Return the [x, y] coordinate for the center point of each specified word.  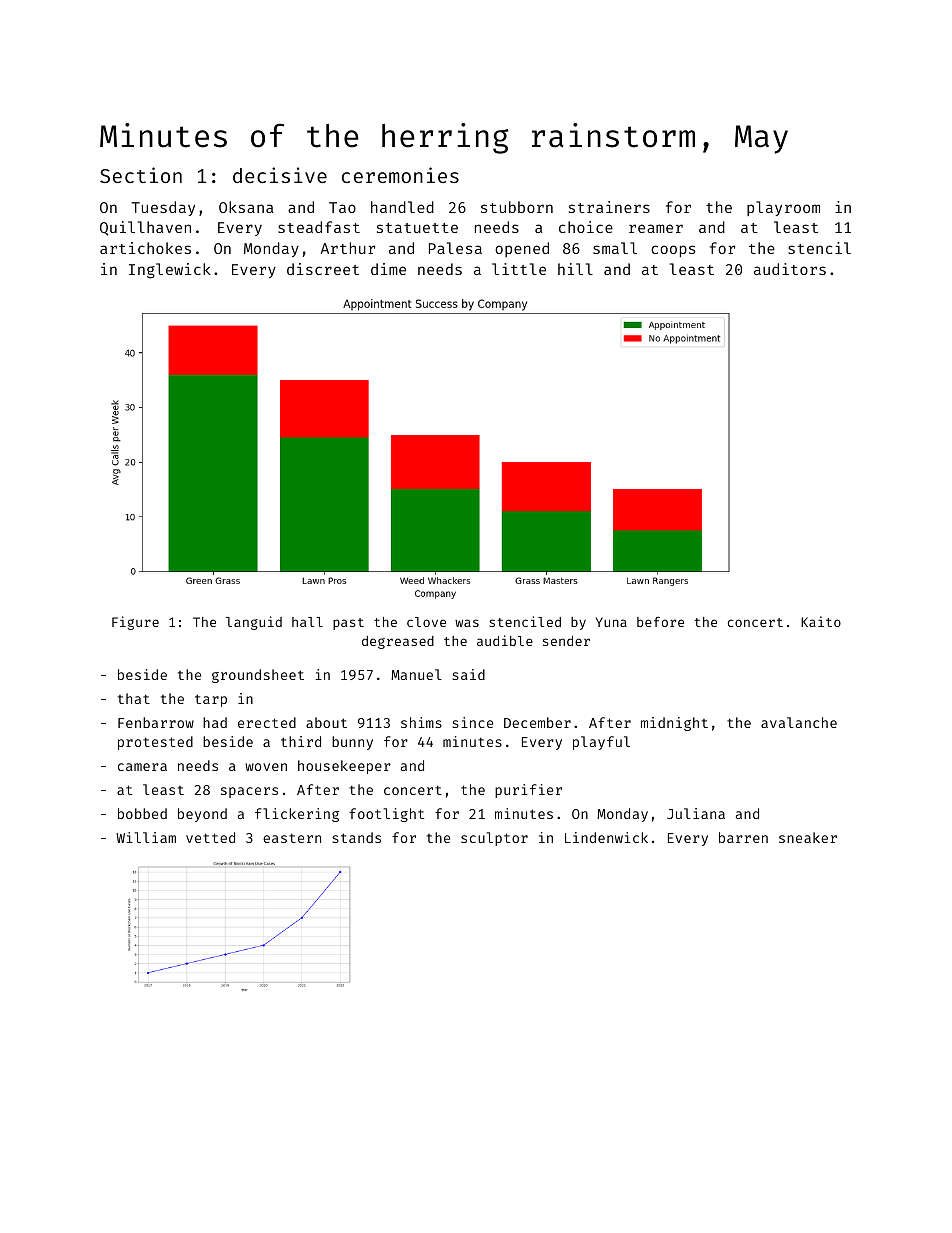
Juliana [696, 813]
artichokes [145, 248]
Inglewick [170, 271]
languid [254, 623]
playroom [783, 208]
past [348, 624]
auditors [790, 269]
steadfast [319, 227]
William [146, 837]
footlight [386, 815]
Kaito [821, 621]
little [519, 269]
